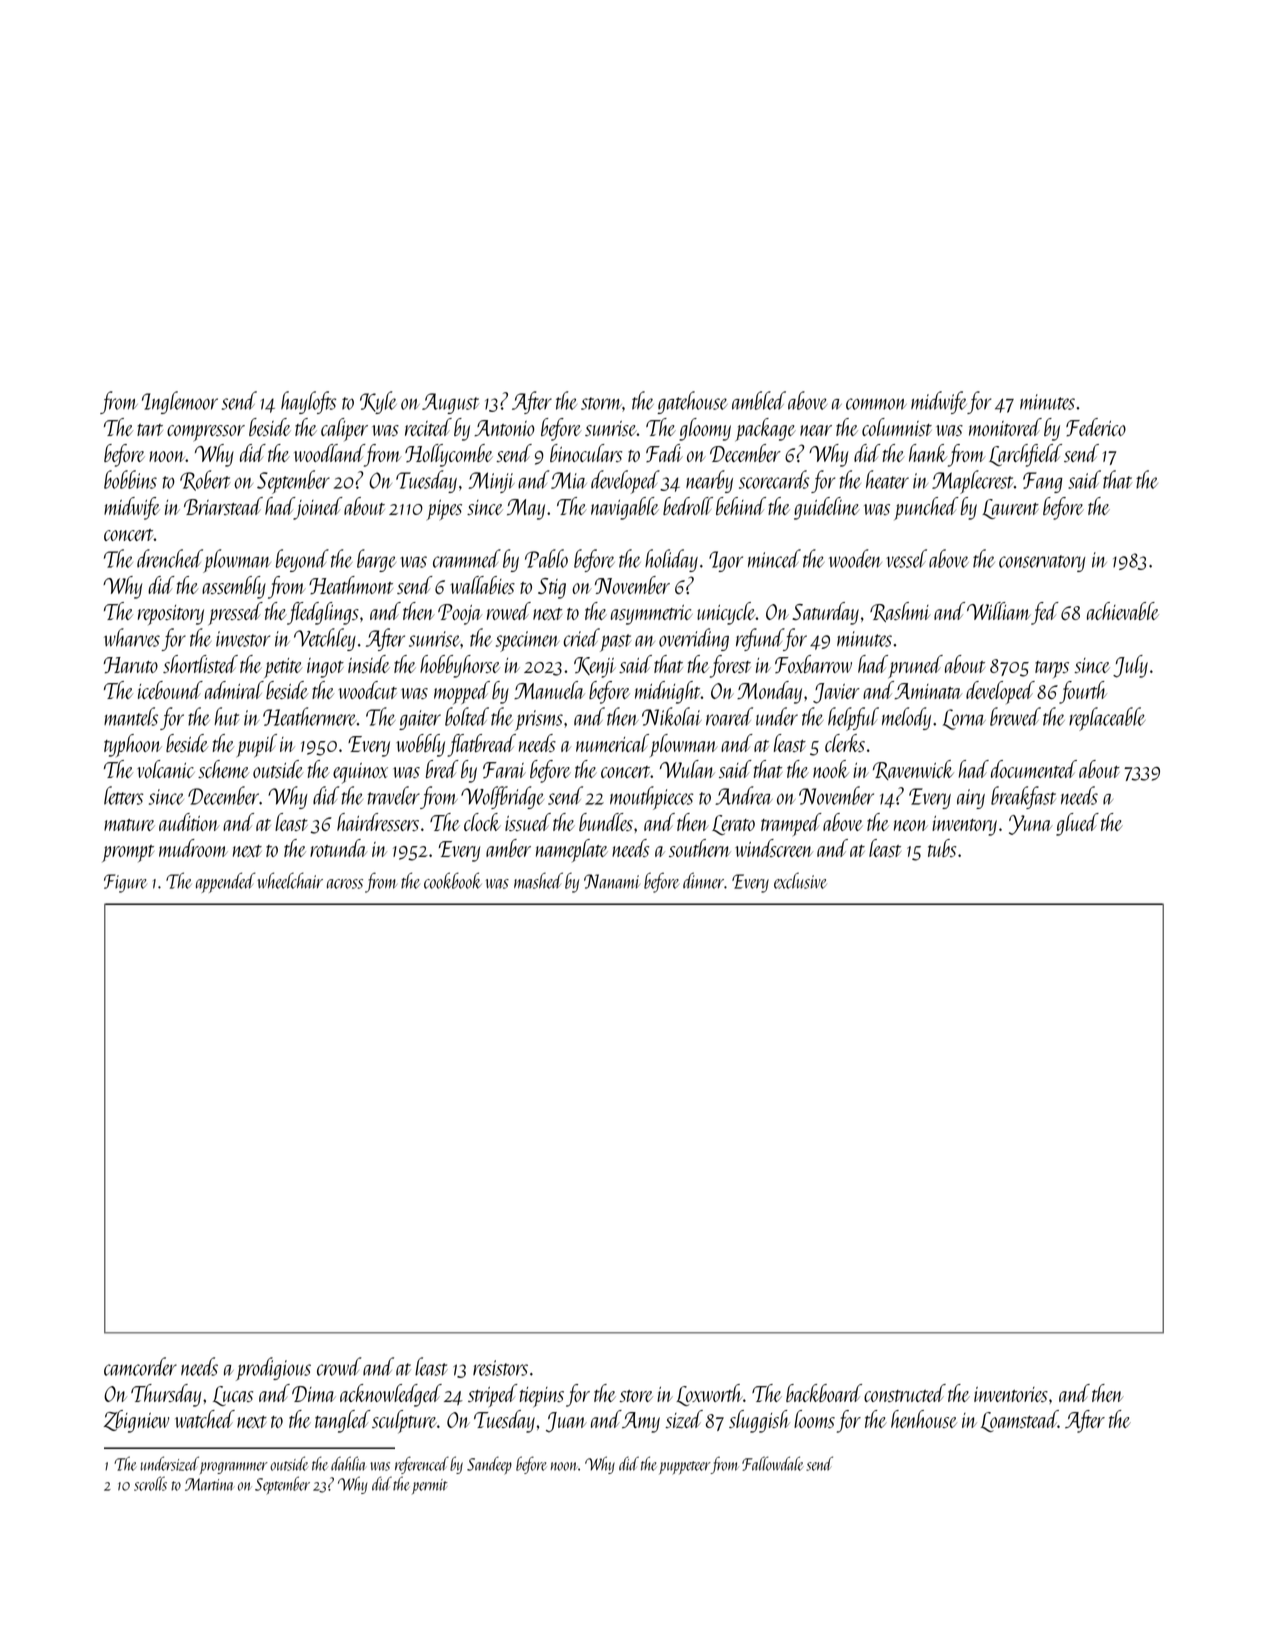  What do you see at coordinates (339, 1366) in the document?
I see `crowd` at bounding box center [339, 1366].
